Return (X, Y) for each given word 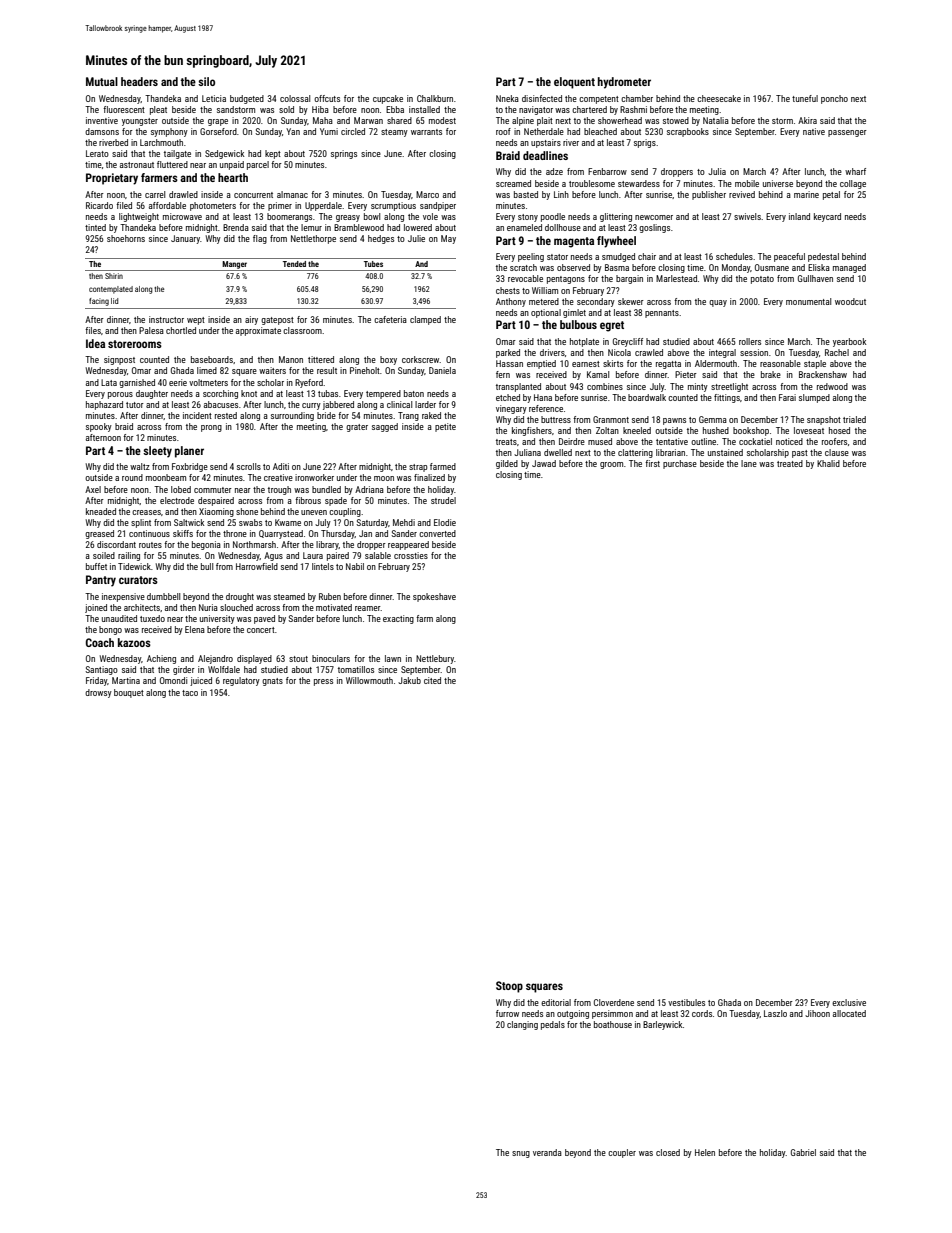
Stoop (509, 987)
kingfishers (532, 431)
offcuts (327, 98)
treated (790, 463)
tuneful (805, 98)
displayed (254, 659)
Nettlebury (435, 659)
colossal (295, 98)
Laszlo (775, 1013)
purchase (680, 464)
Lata (109, 382)
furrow (507, 1013)
